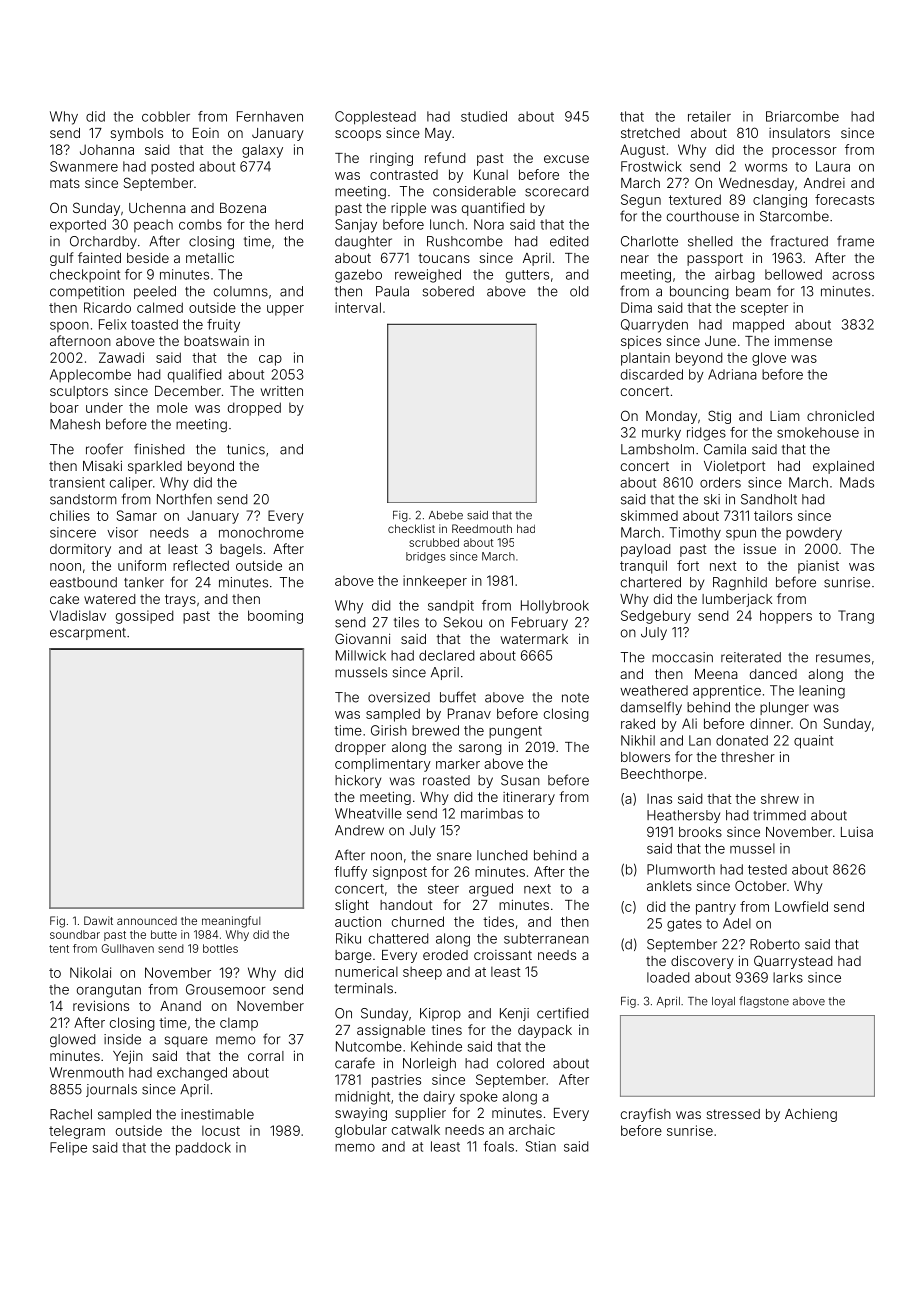  I want to click on tent, so click(59, 949).
